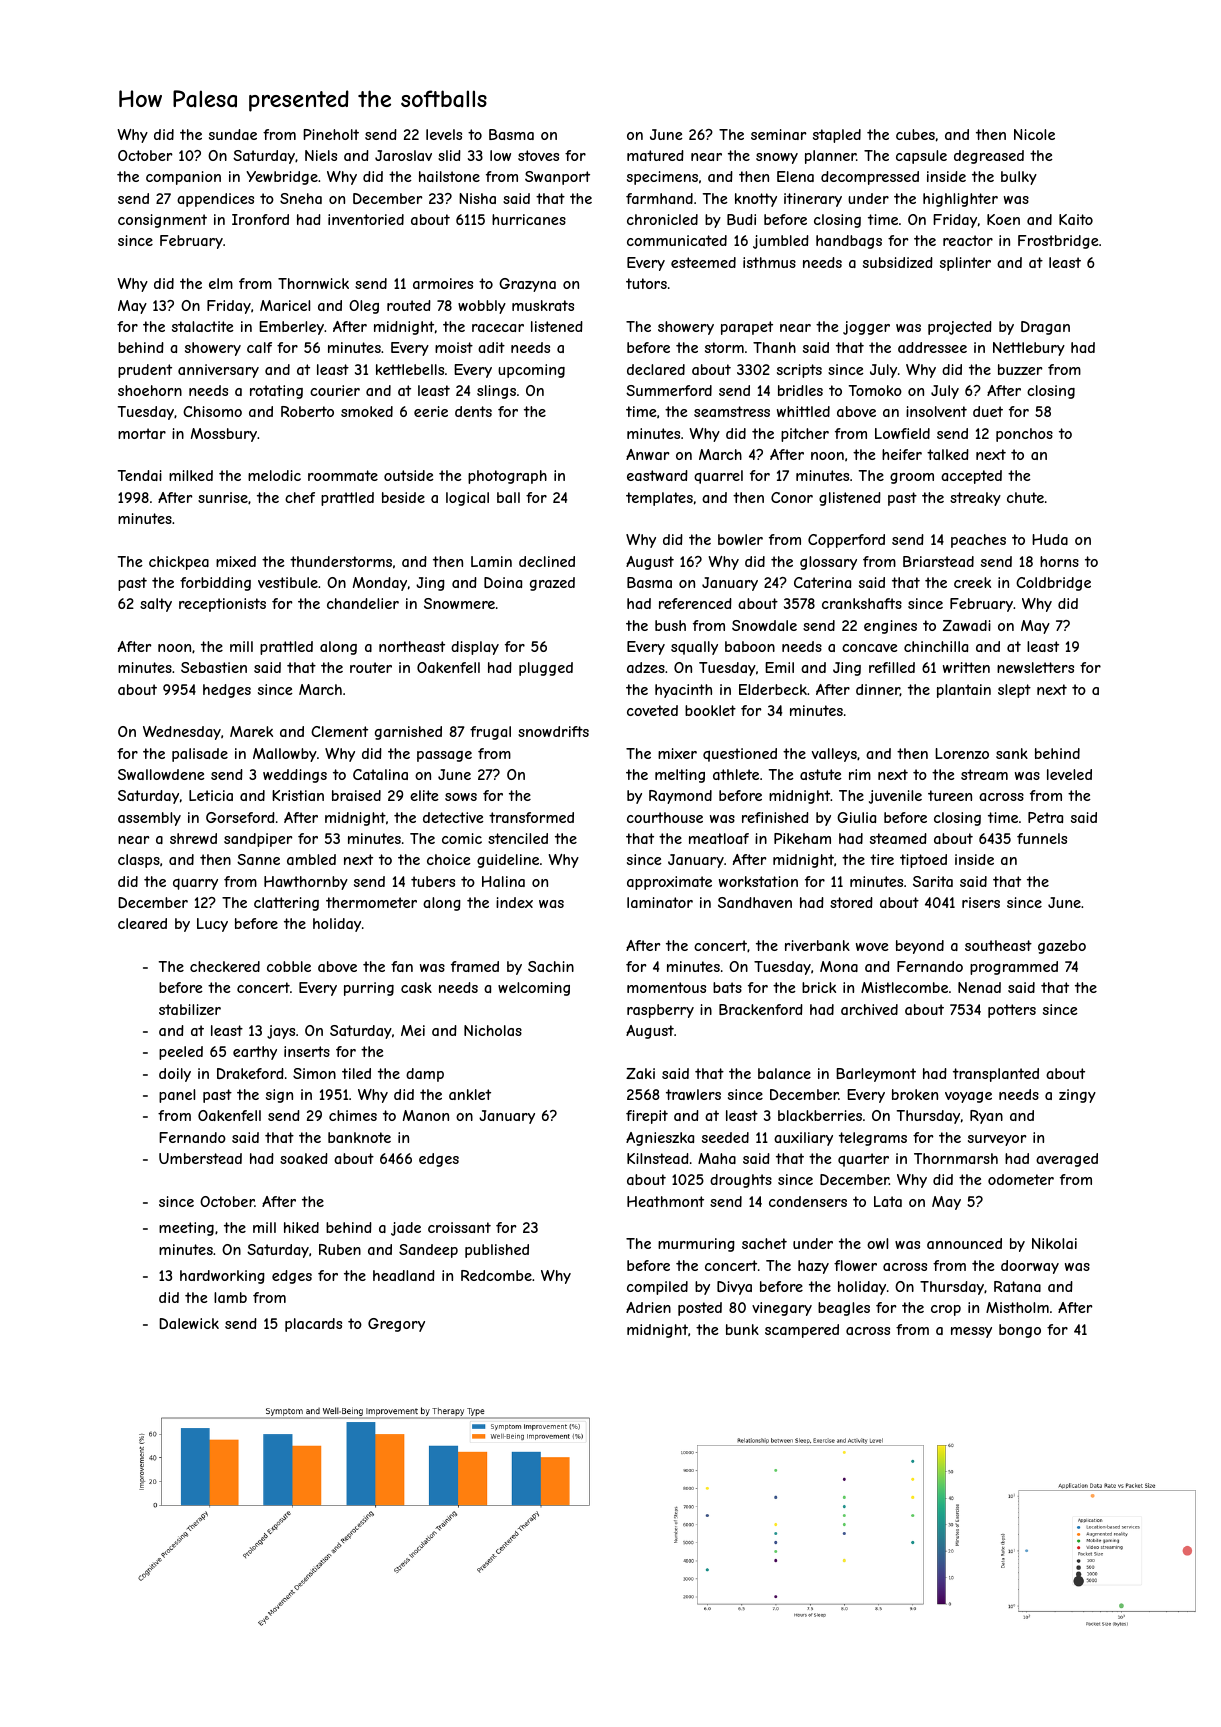 This page has width=1221, height=1727. What do you see at coordinates (902, 433) in the page?
I see `Lowfield` at bounding box center [902, 433].
